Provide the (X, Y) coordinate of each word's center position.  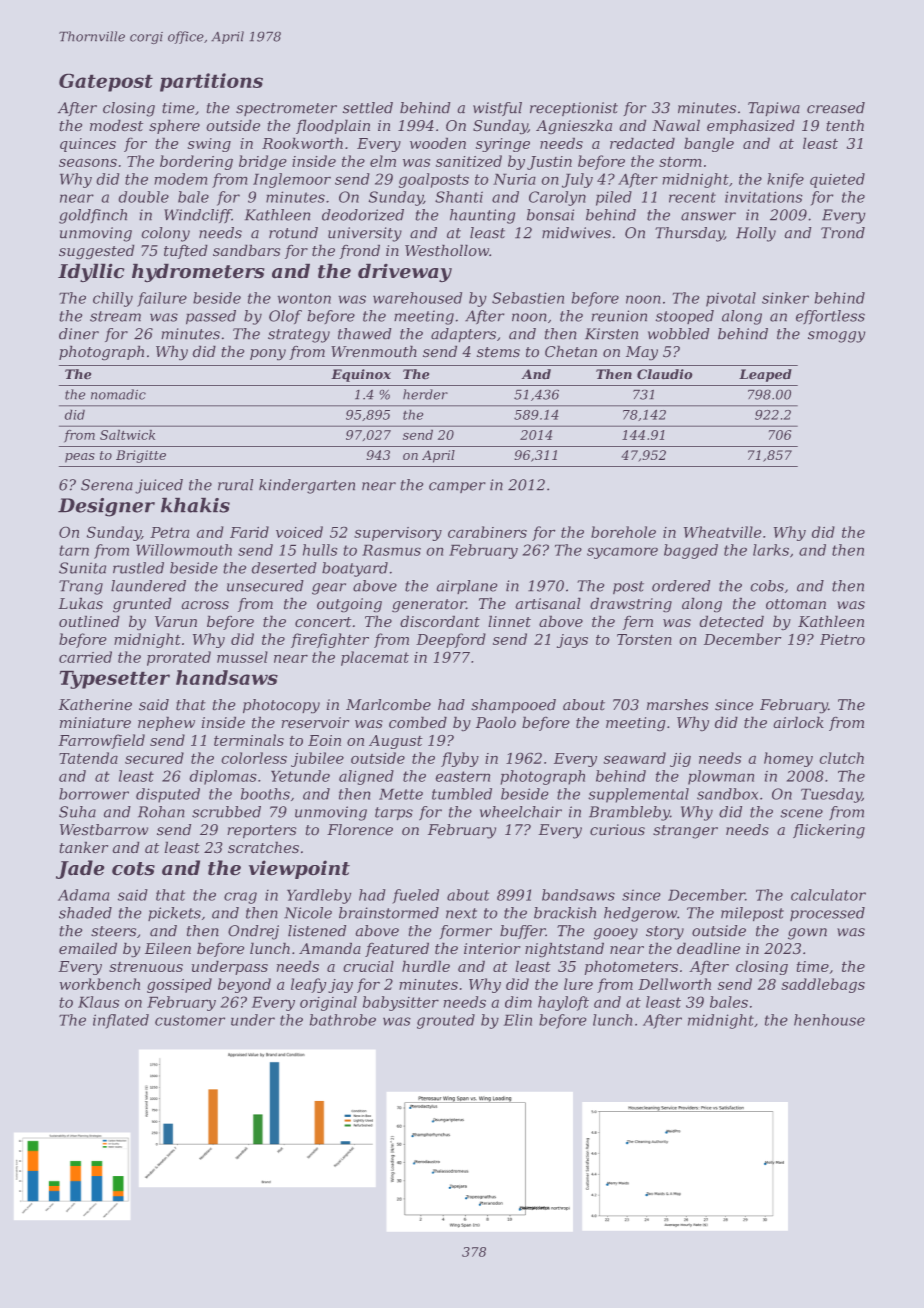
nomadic (118, 394)
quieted (837, 180)
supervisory (398, 534)
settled (368, 108)
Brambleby (629, 813)
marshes (678, 705)
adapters (463, 335)
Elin (517, 1020)
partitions (211, 82)
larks (771, 550)
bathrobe (342, 1020)
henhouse (829, 1020)
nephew (166, 723)
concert (323, 622)
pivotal (731, 299)
